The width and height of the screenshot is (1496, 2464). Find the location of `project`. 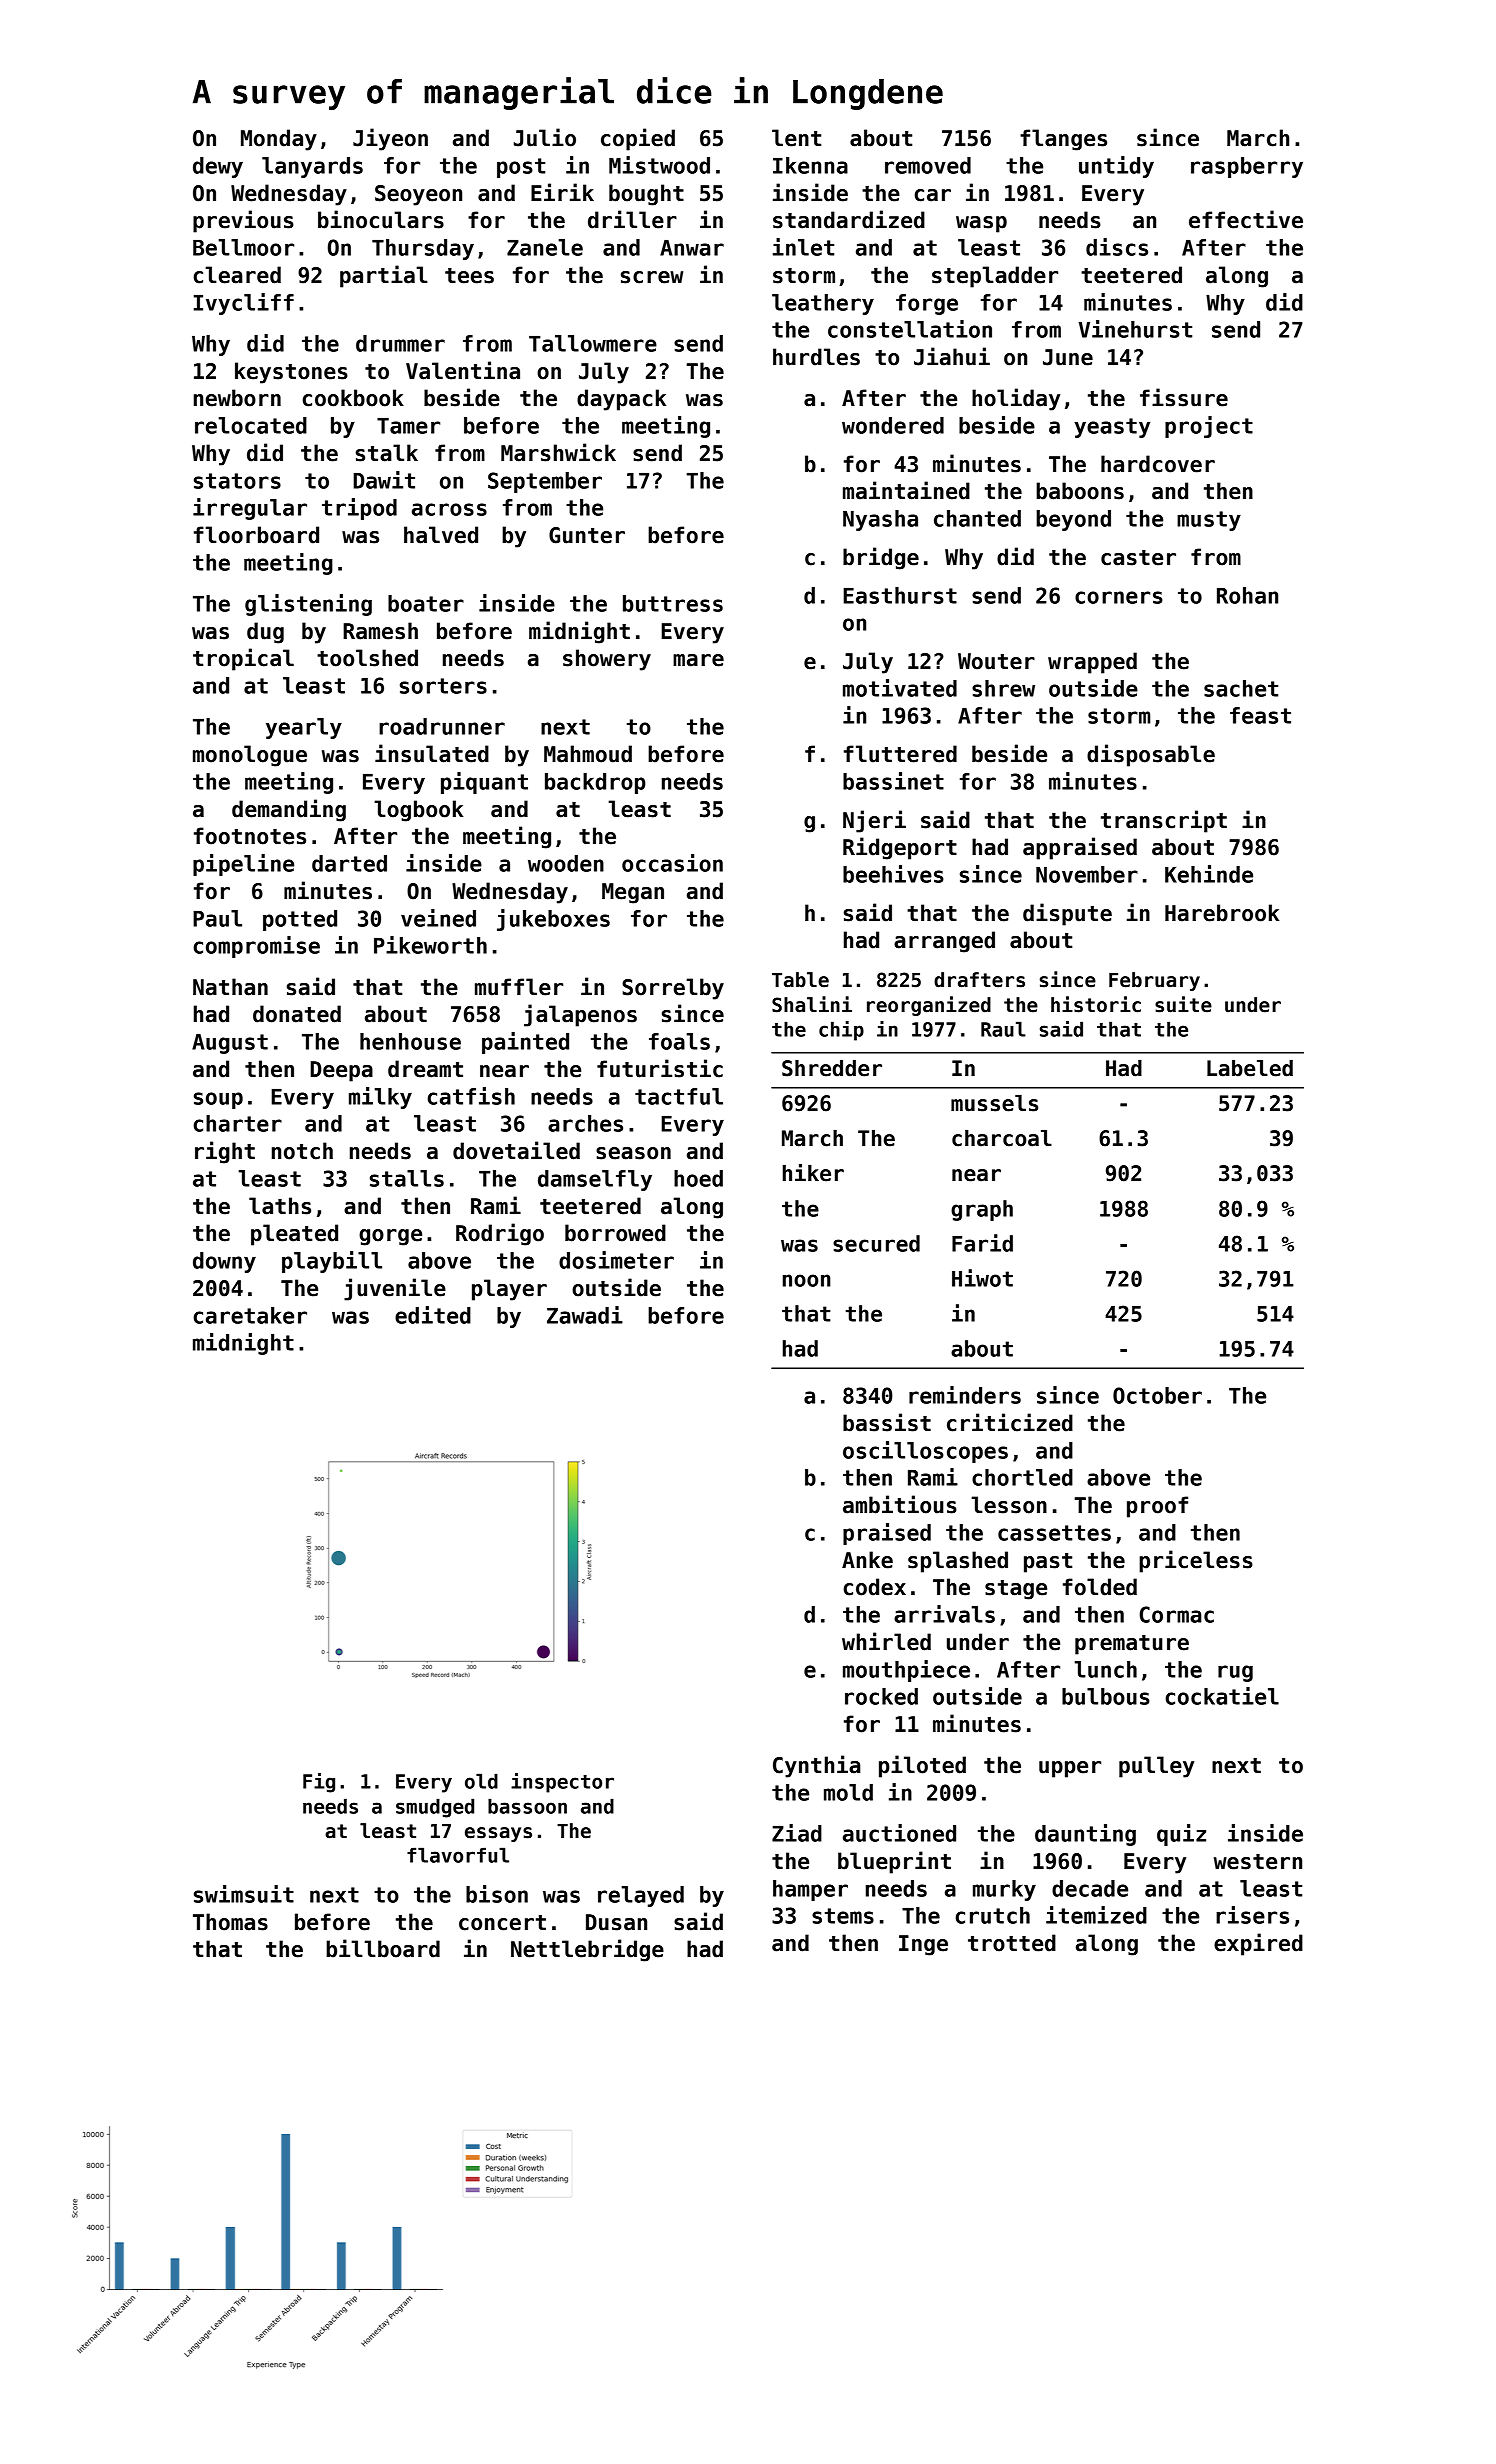

project is located at coordinates (1209, 427).
